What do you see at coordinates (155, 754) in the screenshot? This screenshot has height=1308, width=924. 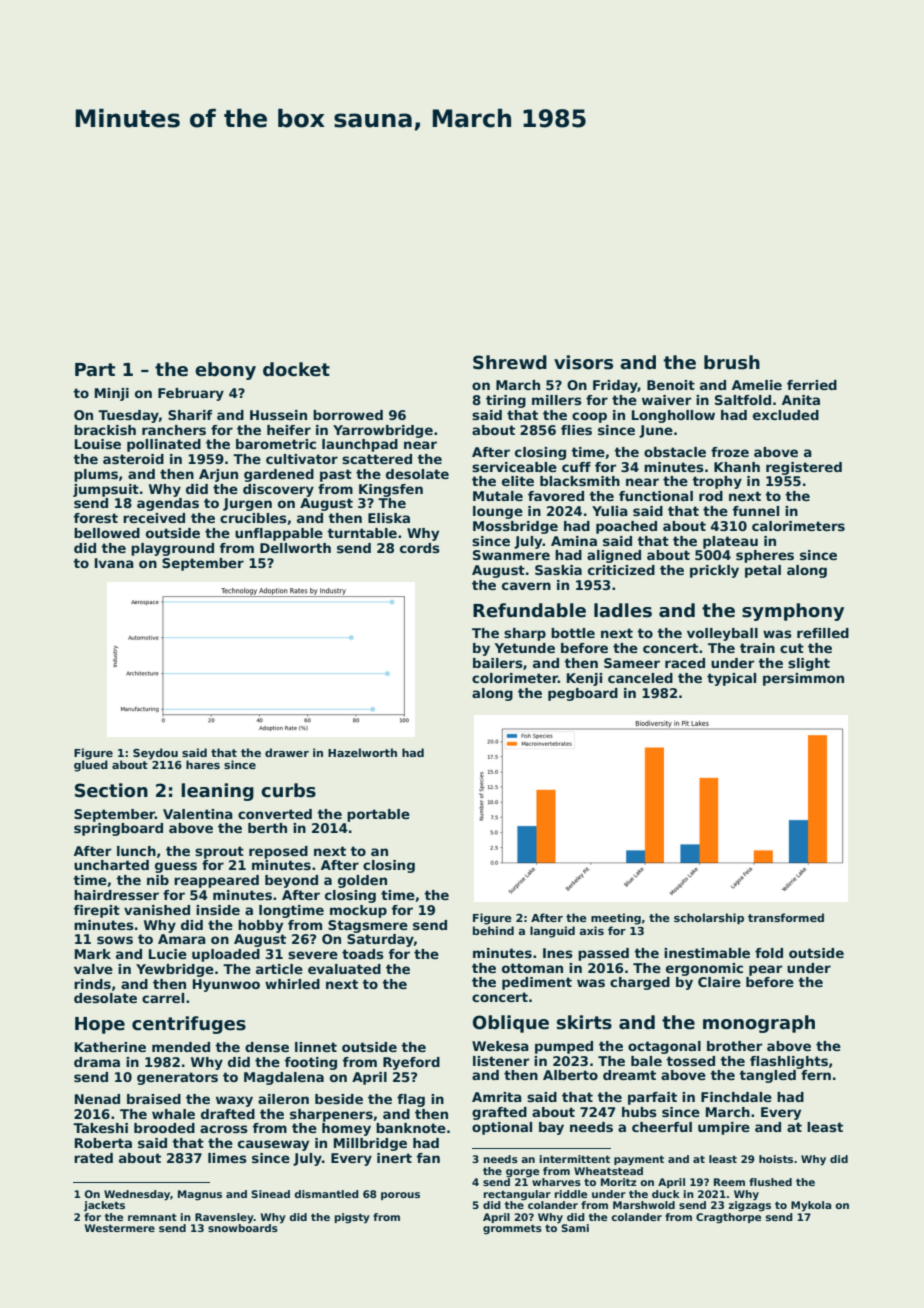 I see `Seydou` at bounding box center [155, 754].
